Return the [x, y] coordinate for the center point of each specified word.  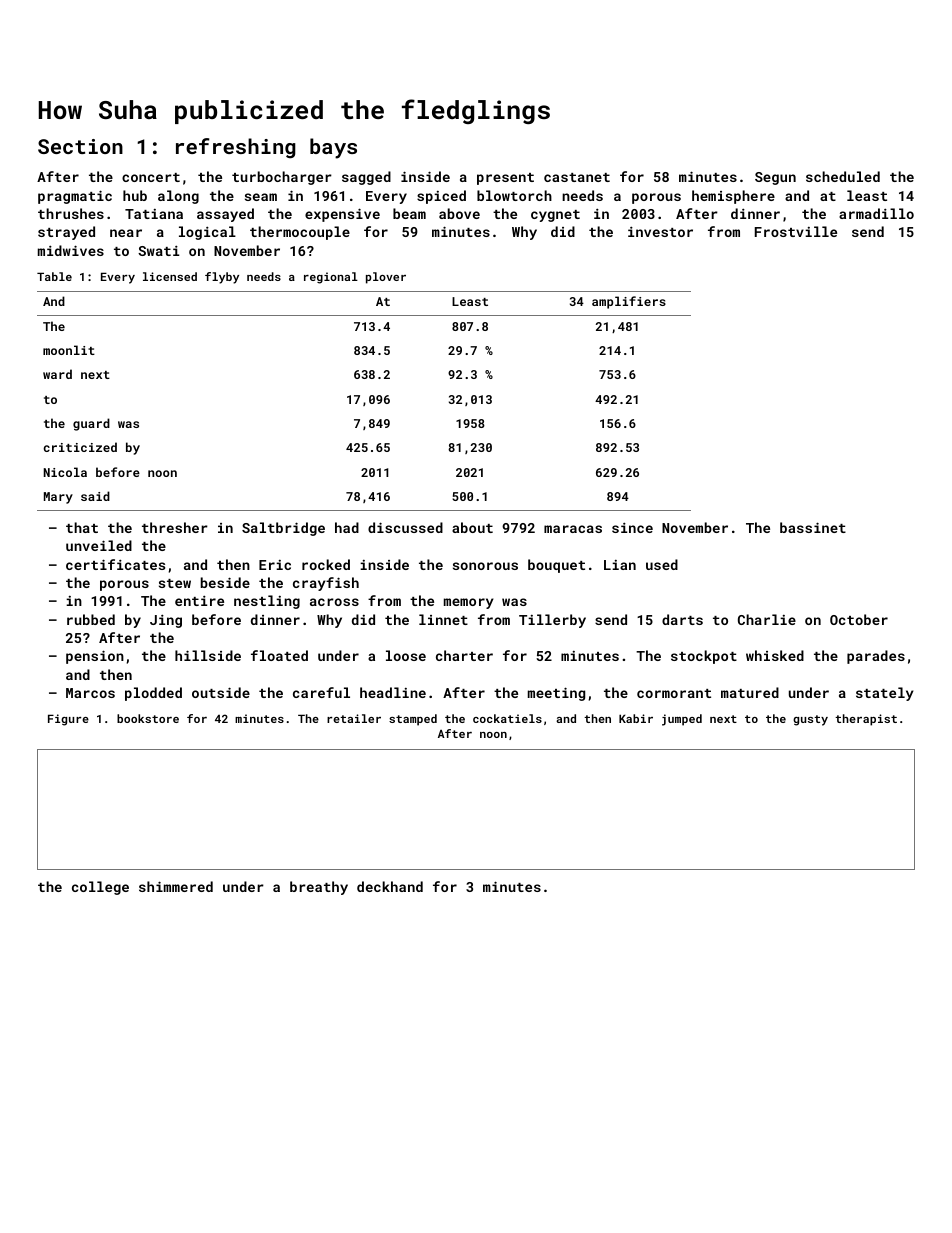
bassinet [813, 527]
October [859, 619]
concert [151, 177]
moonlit [69, 350]
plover [386, 278]
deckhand [390, 886]
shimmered [176, 886]
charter [464, 655]
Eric [275, 565]
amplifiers [629, 302]
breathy [319, 888]
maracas [573, 529]
